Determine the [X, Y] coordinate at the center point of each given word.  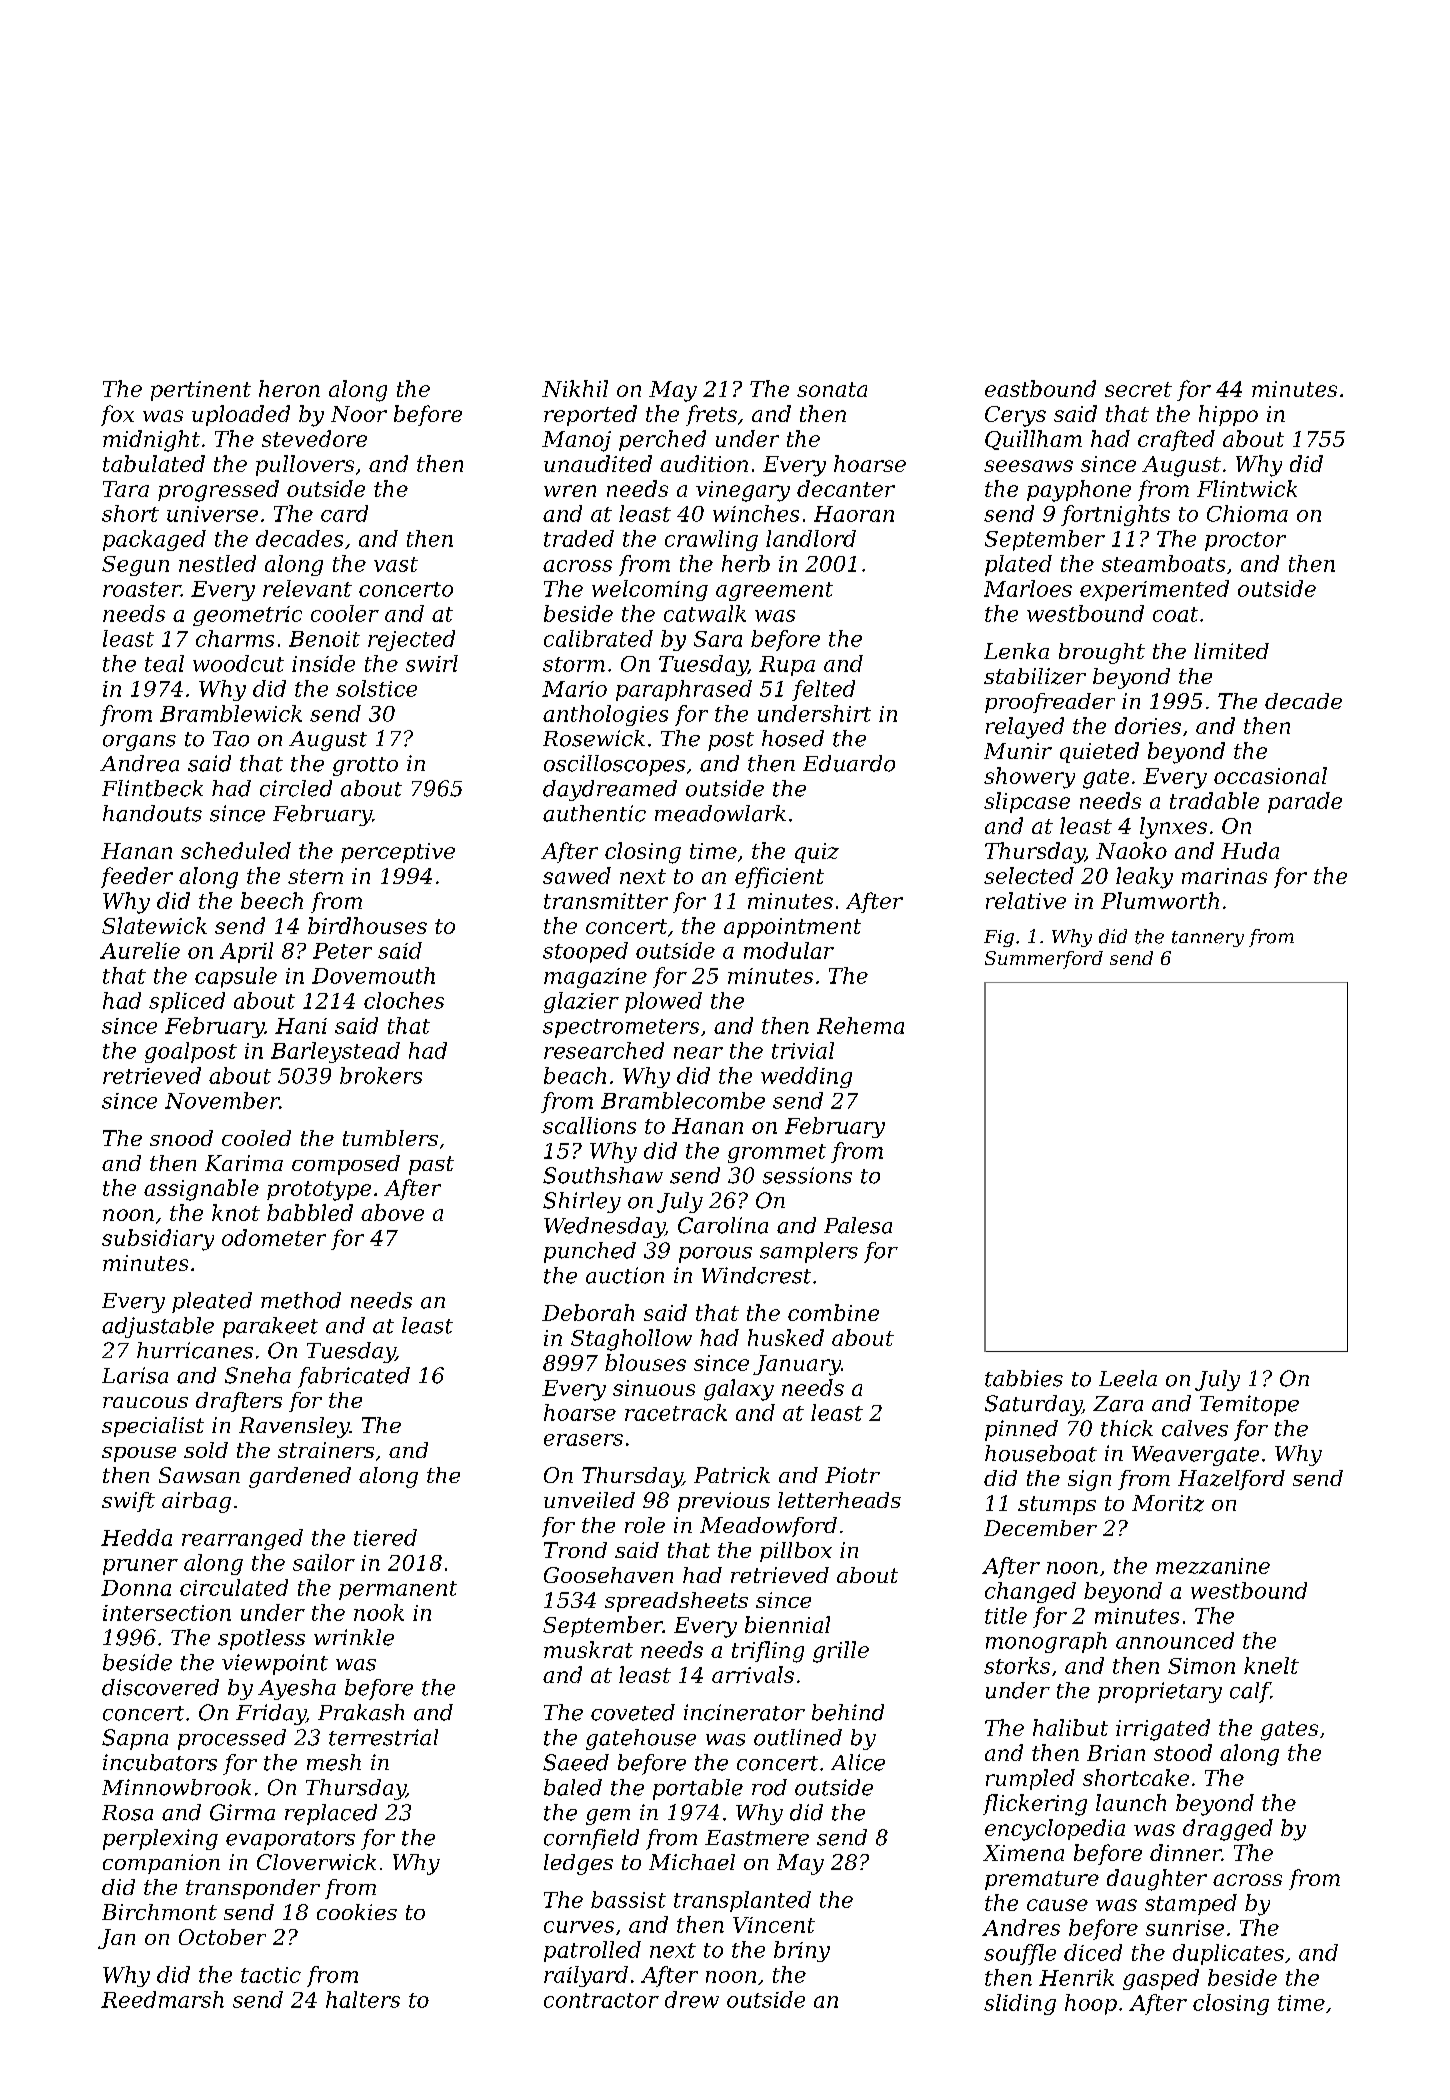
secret [1138, 389]
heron [289, 388]
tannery [1208, 939]
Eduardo [849, 763]
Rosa [127, 1813]
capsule [236, 977]
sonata [832, 389]
